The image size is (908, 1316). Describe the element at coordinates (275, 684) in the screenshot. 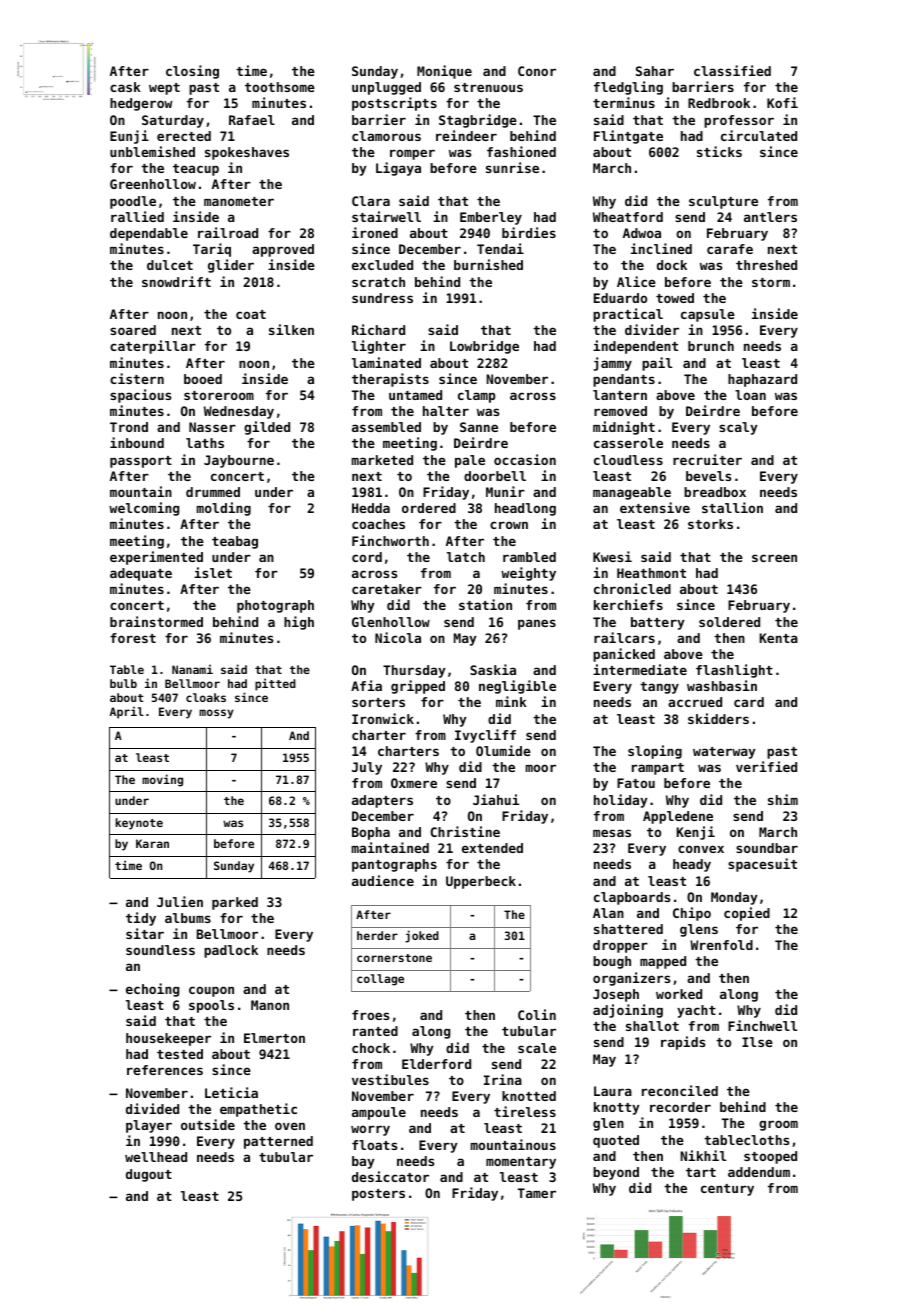

I see `pitted` at that location.
